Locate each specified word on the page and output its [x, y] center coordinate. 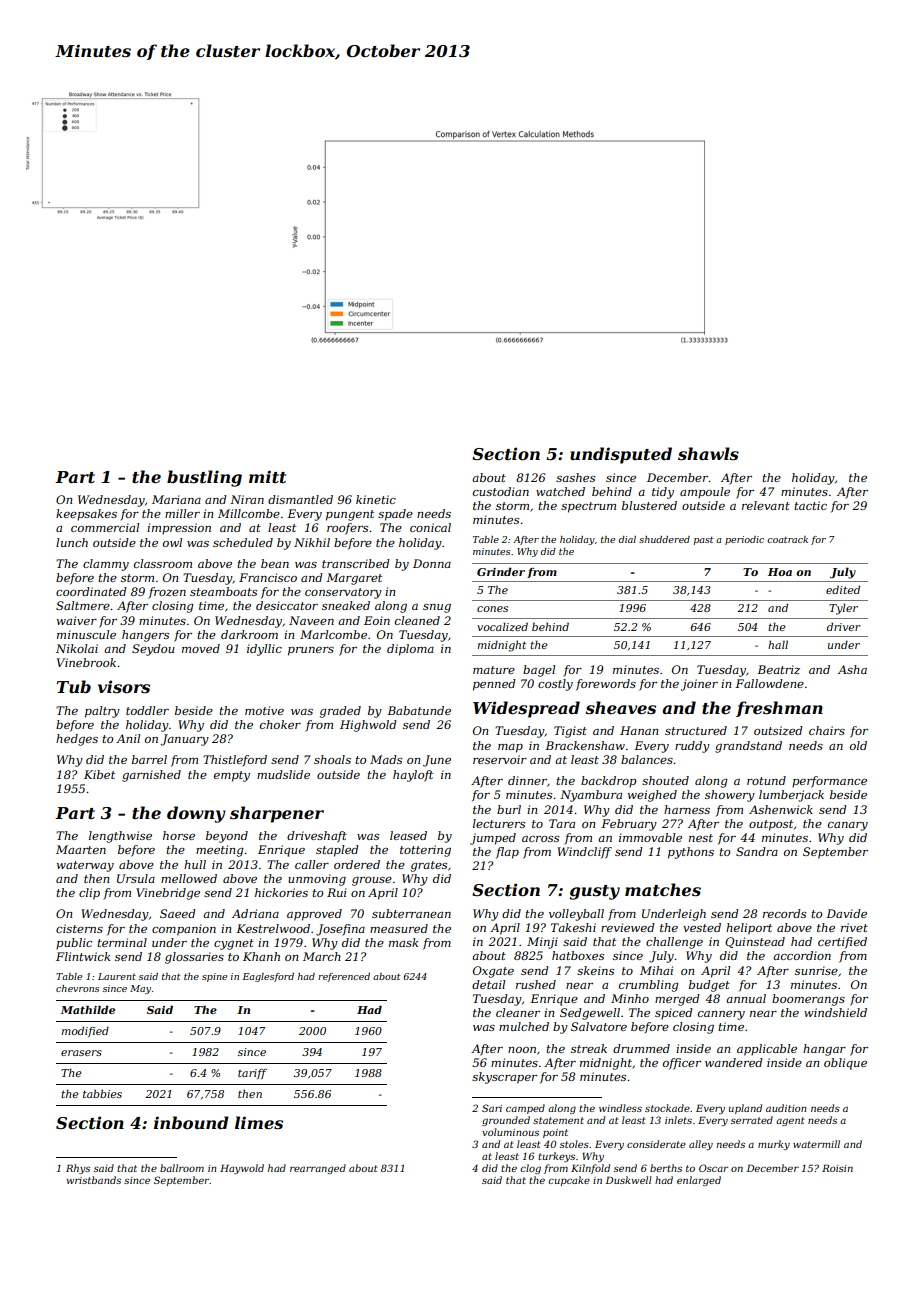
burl [509, 809]
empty [232, 776]
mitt [267, 477]
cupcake [569, 1181]
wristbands [94, 1180]
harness [687, 809]
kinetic [376, 499]
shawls [708, 453]
